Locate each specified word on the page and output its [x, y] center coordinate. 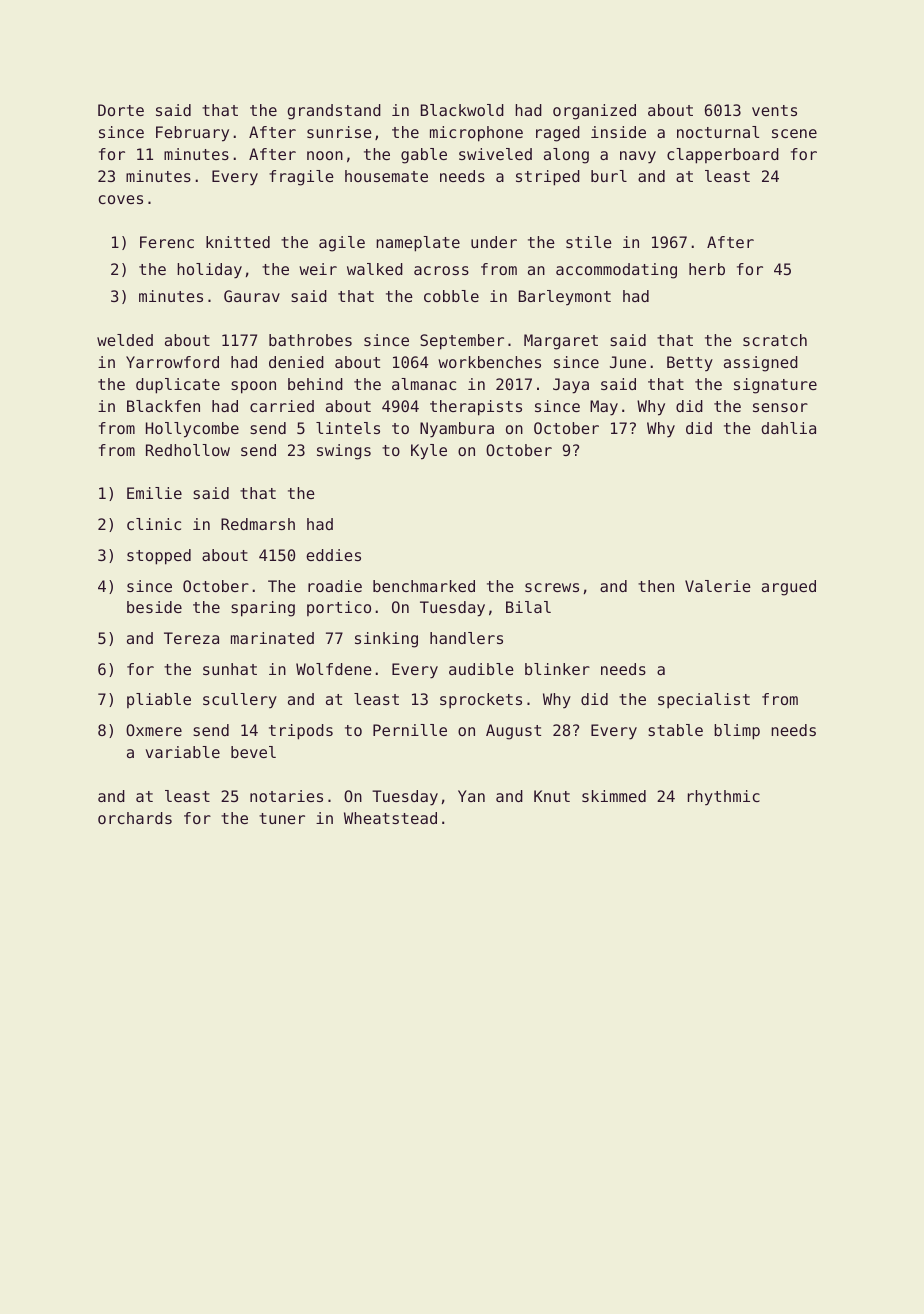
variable [183, 752]
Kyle [429, 452]
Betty [690, 364]
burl [609, 176]
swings [344, 452]
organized [594, 112]
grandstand [334, 112]
